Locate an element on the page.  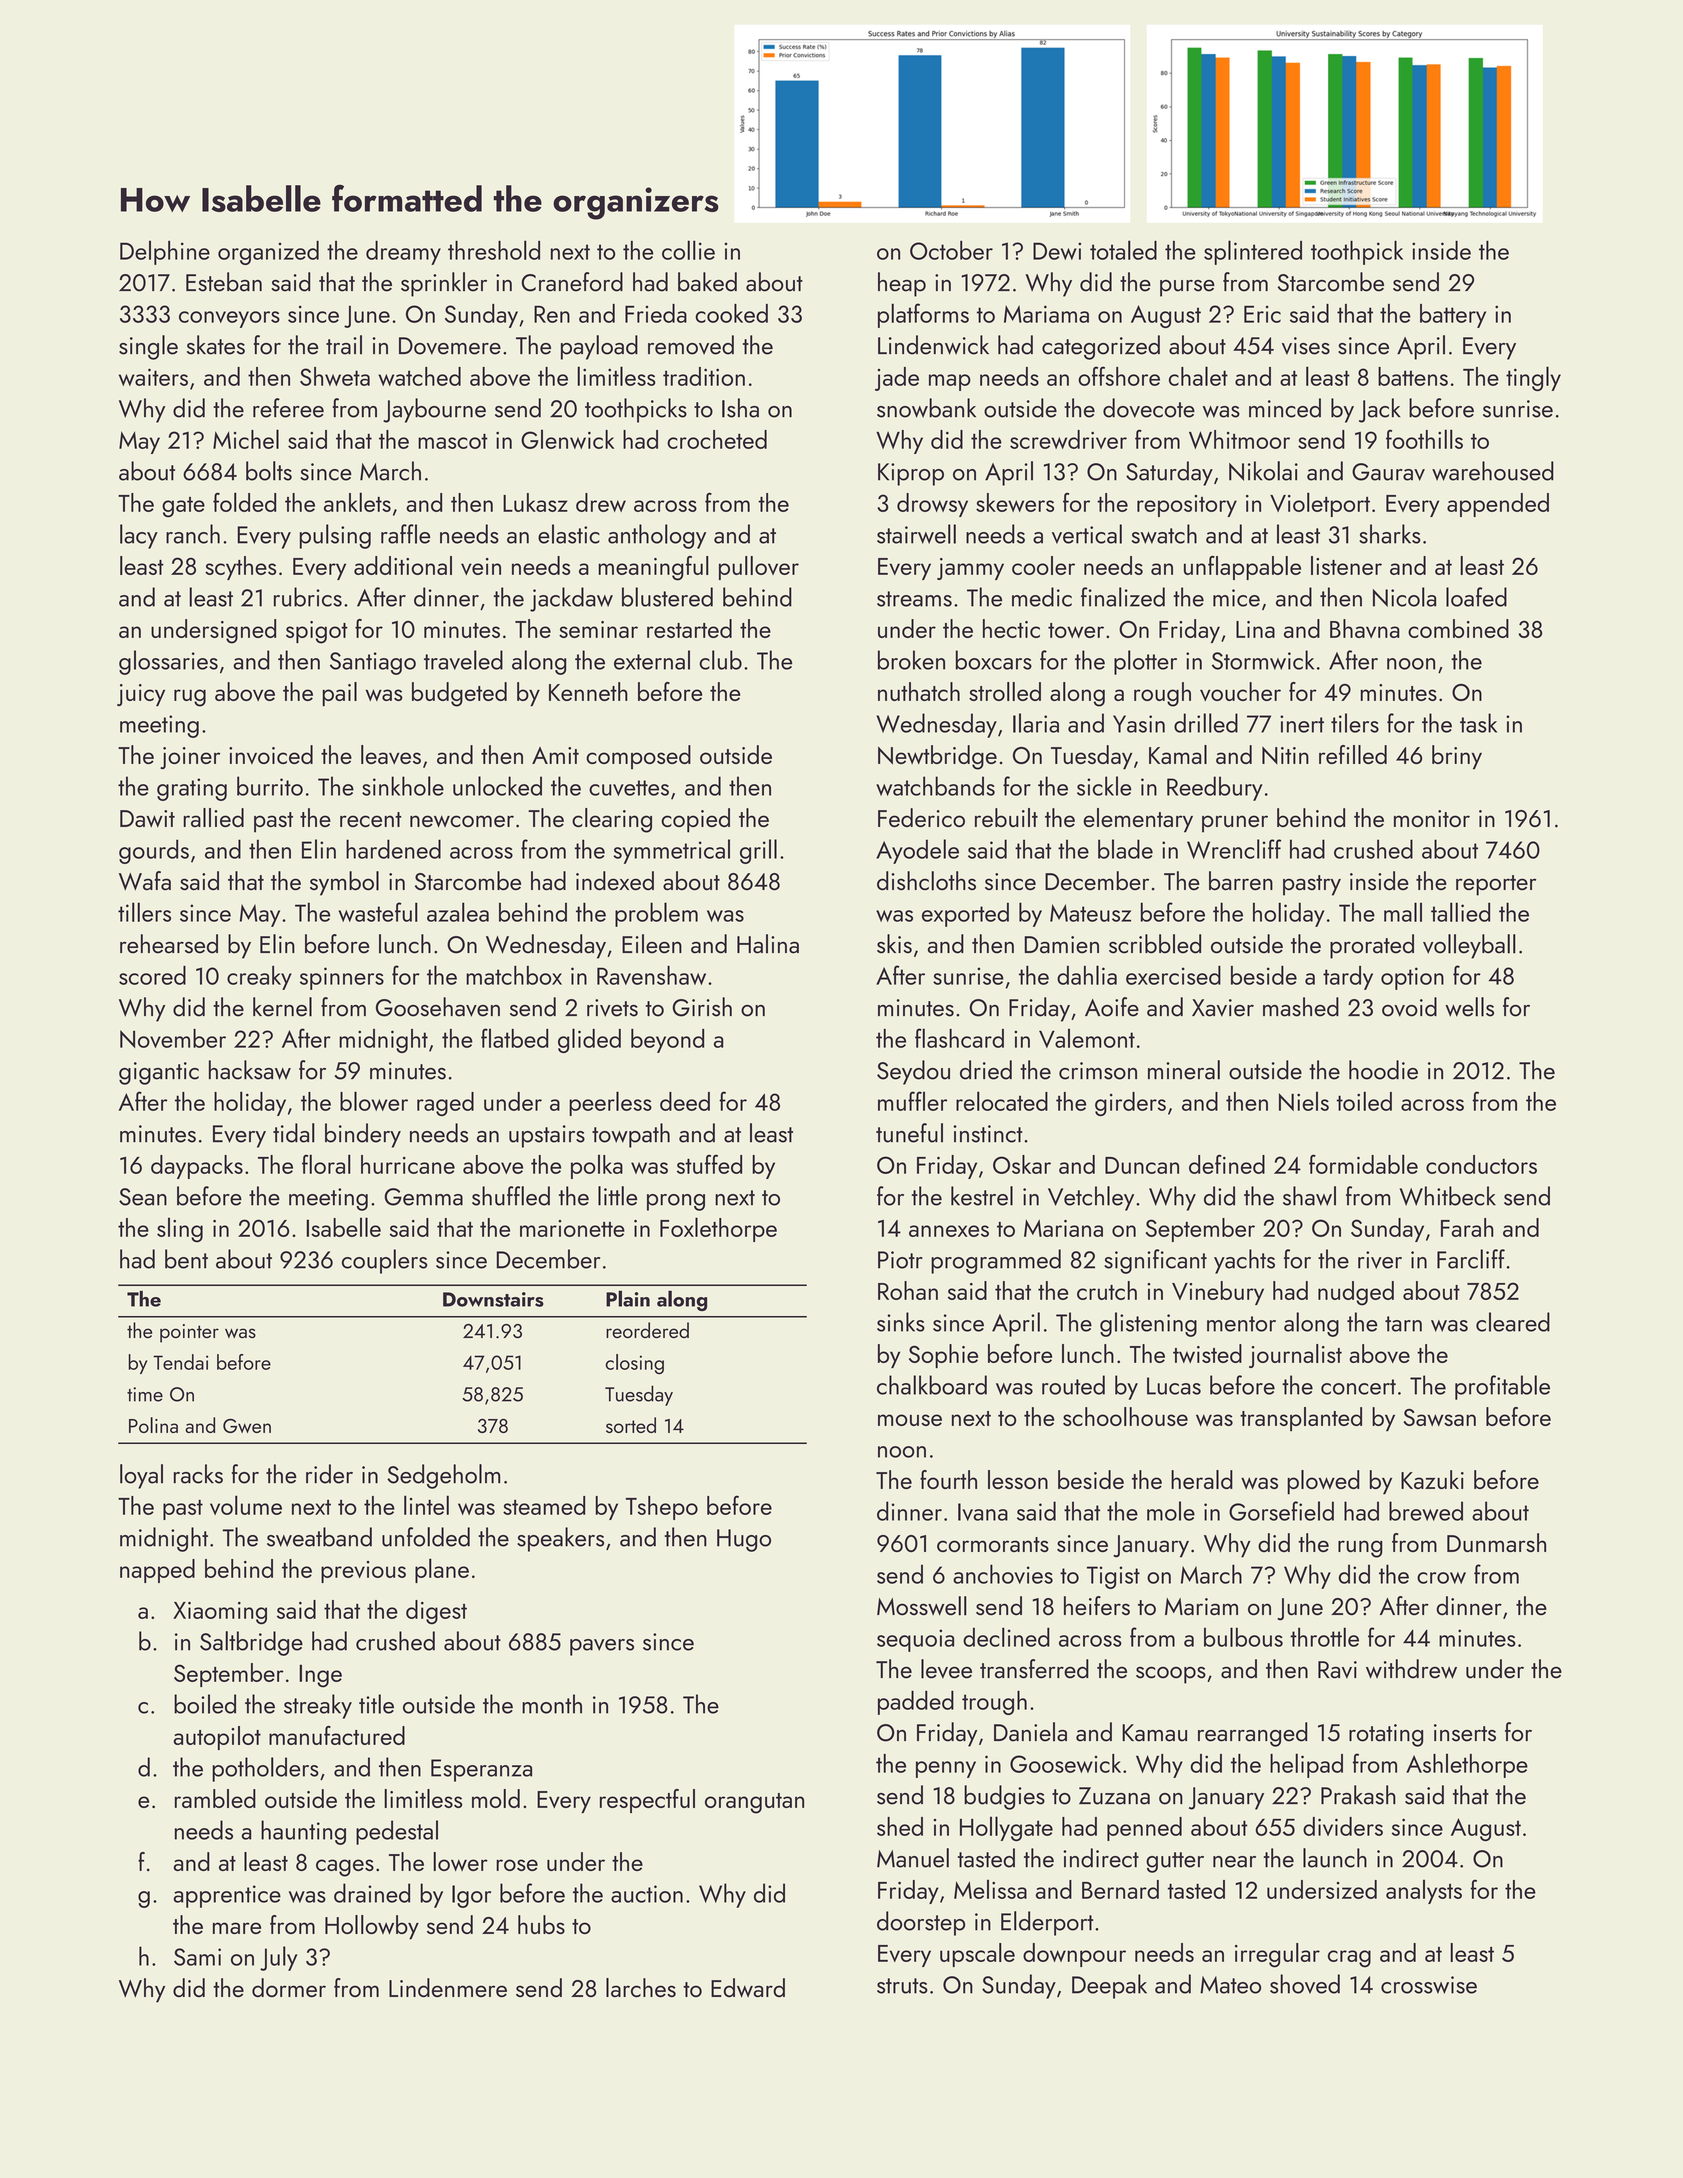
symmetrical is located at coordinates (671, 851).
